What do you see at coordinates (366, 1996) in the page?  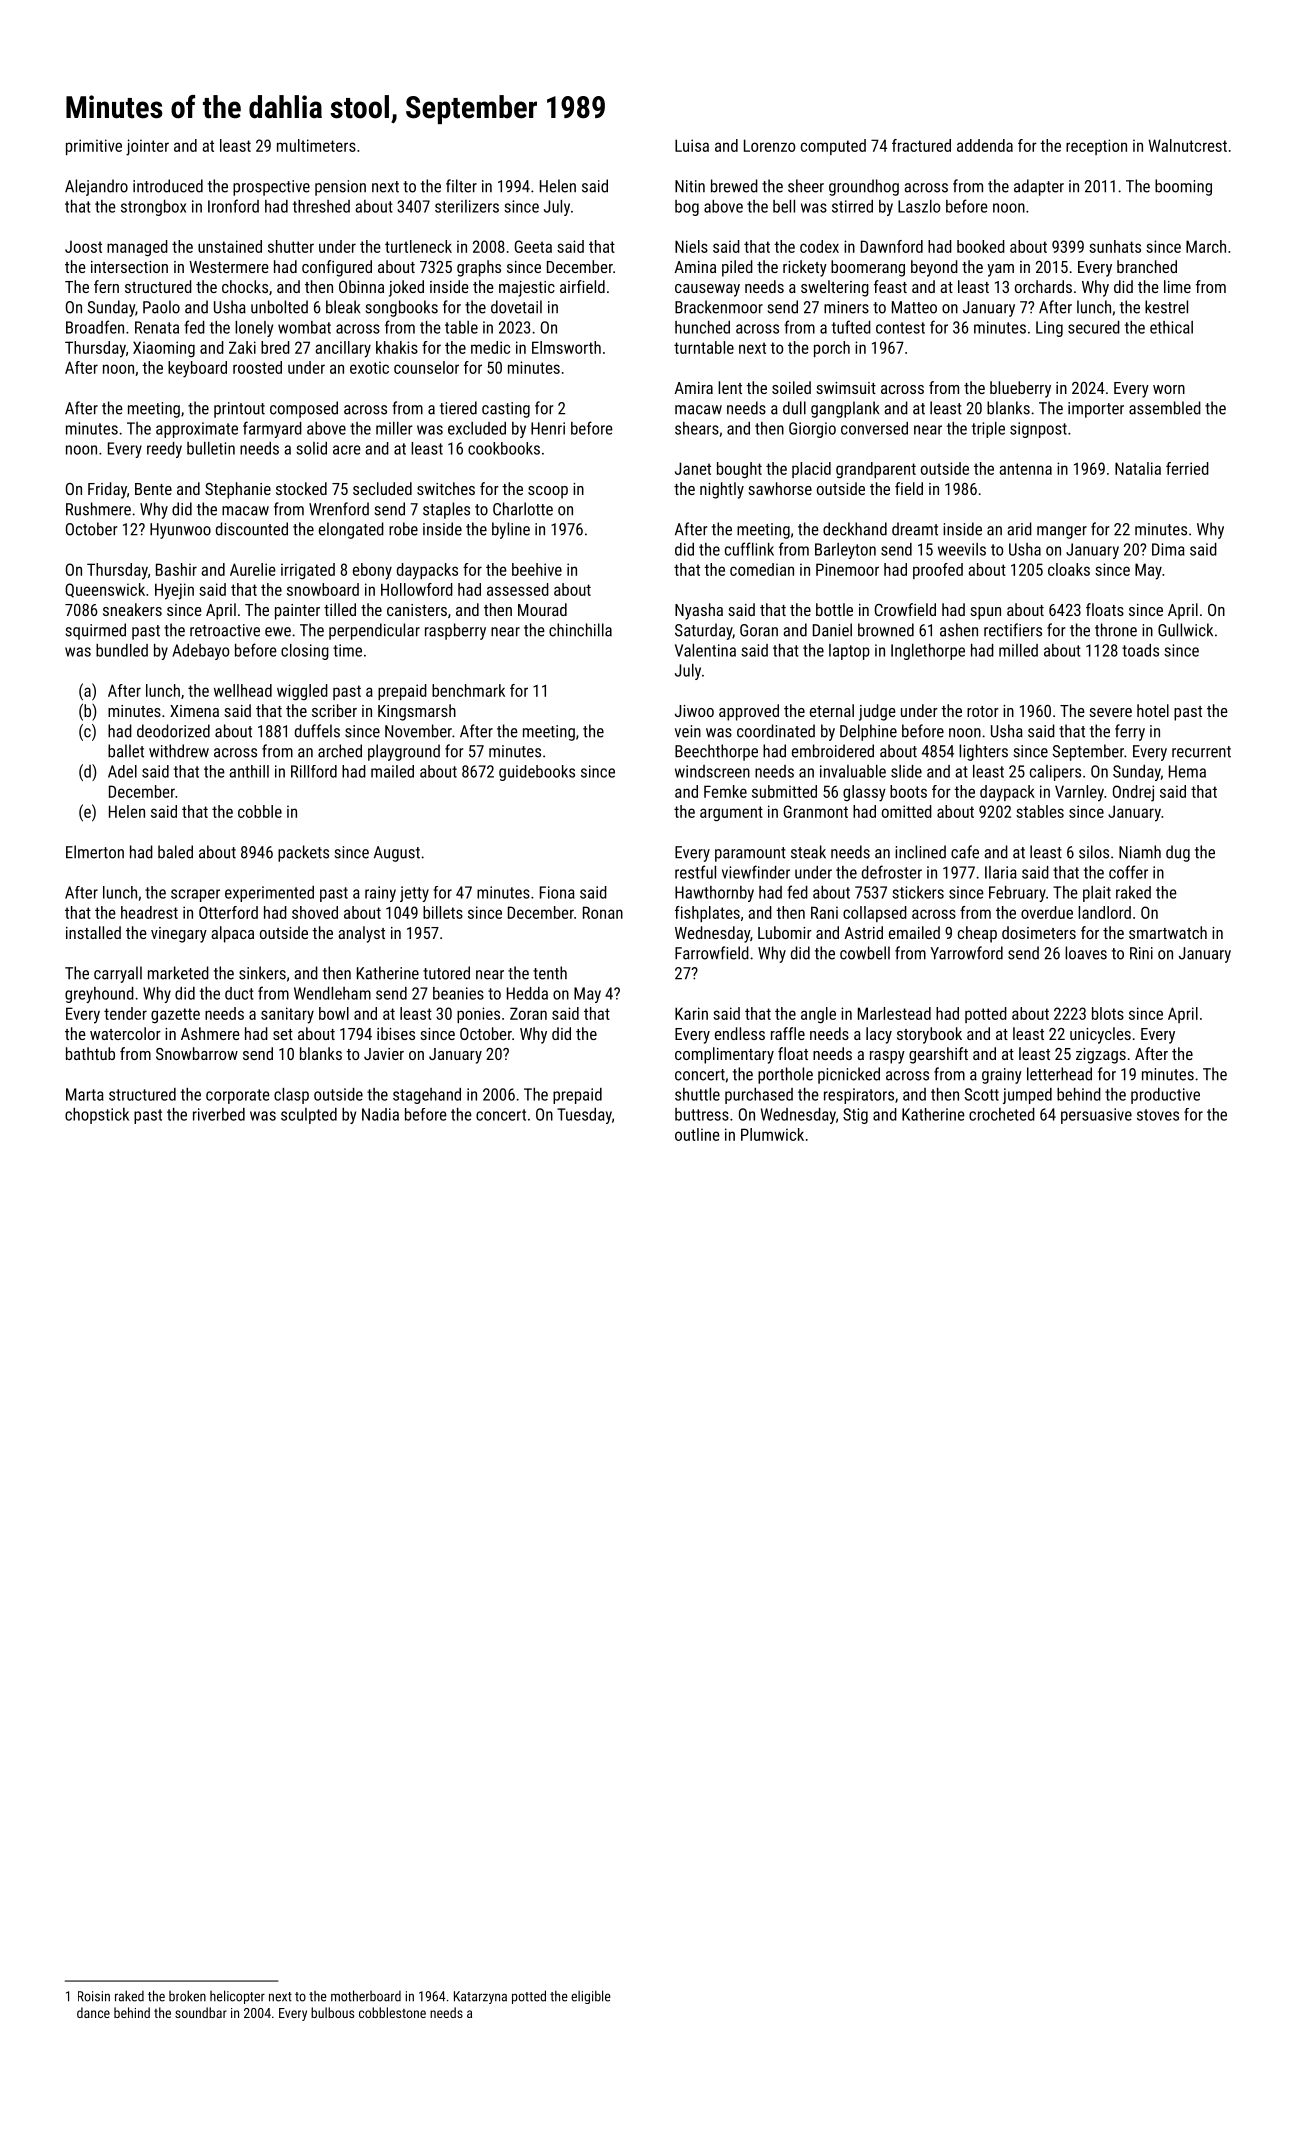 I see `motherboard` at bounding box center [366, 1996].
